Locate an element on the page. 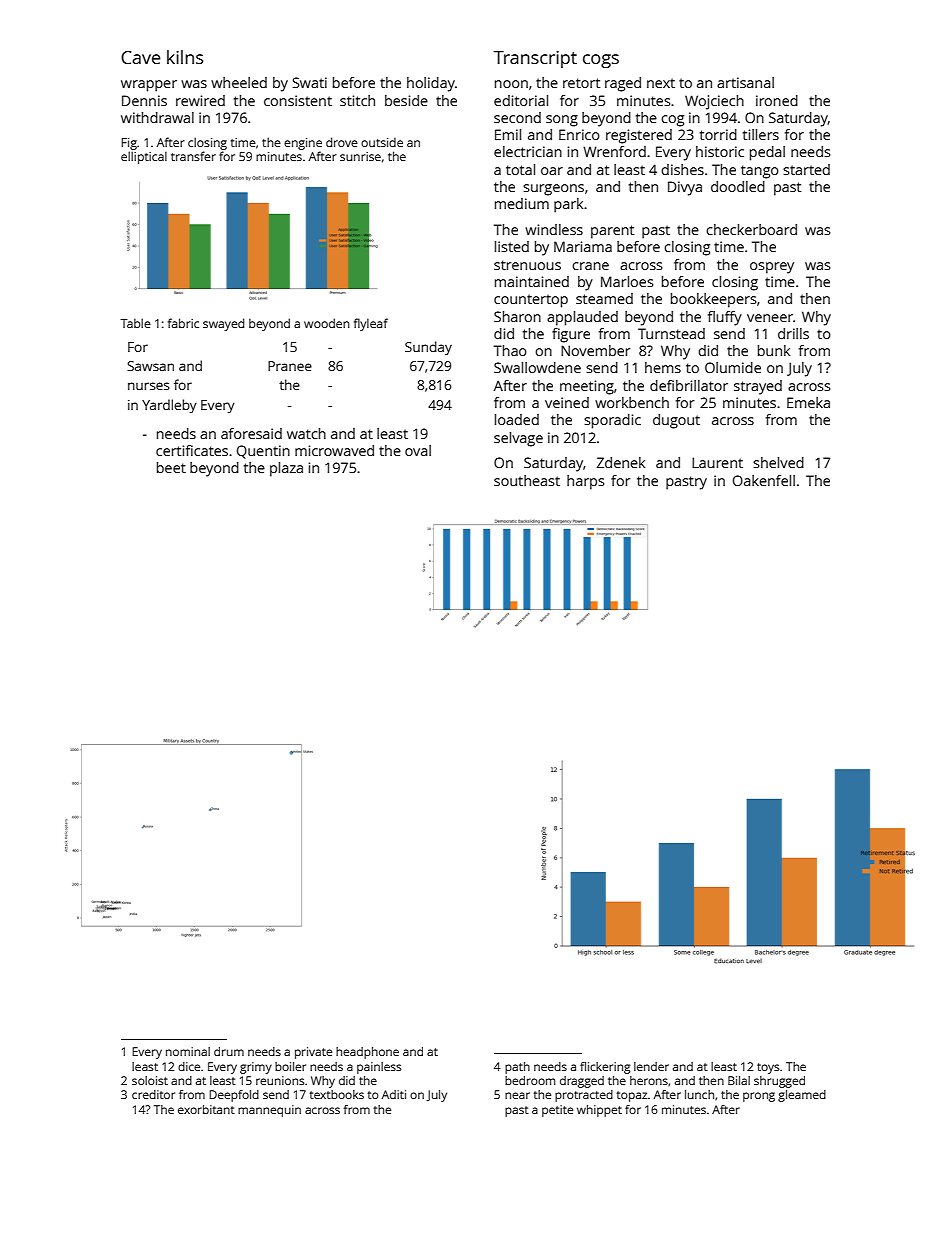 Image resolution: width=952 pixels, height=1233 pixels. artisanal is located at coordinates (745, 82).
